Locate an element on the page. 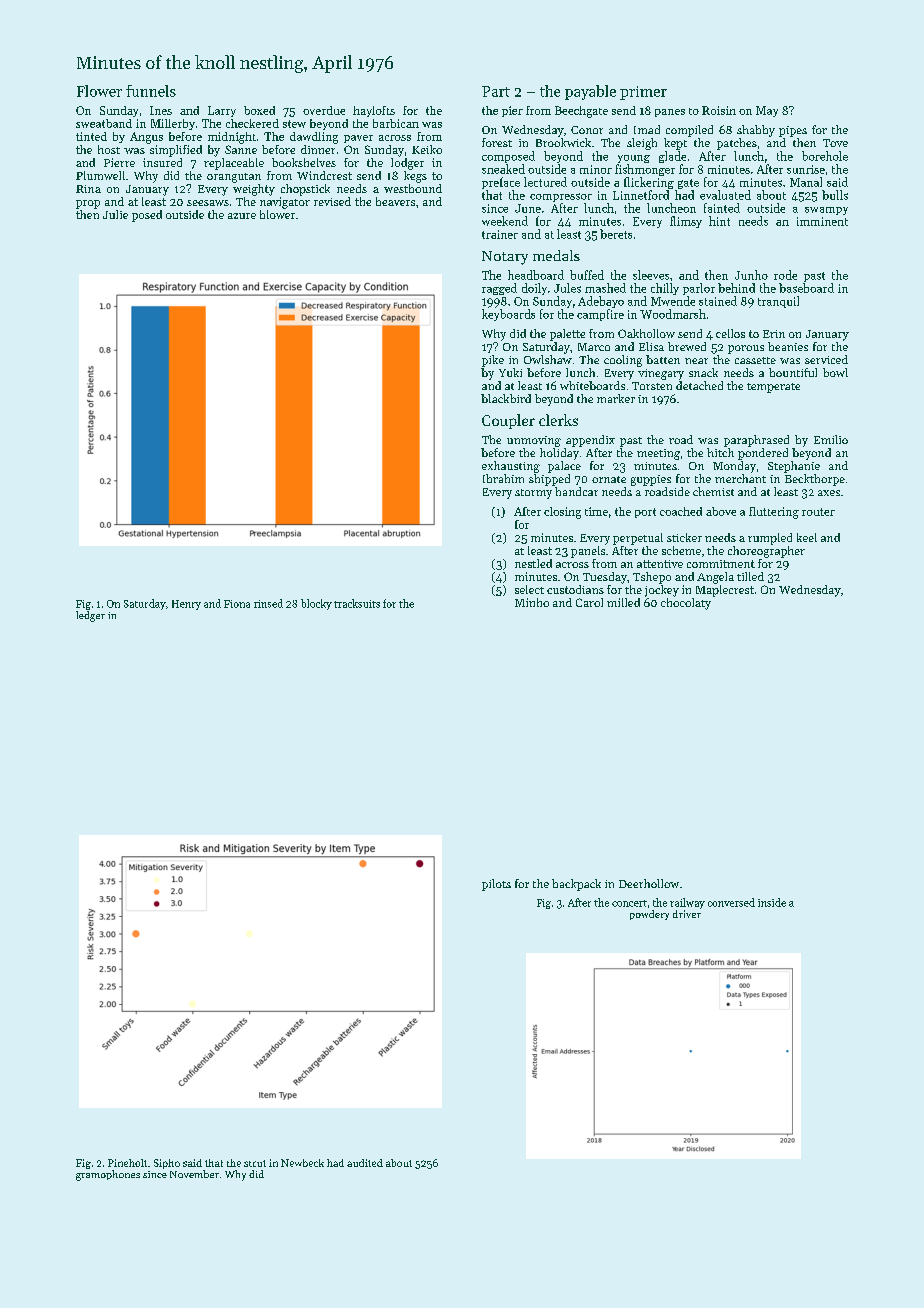 The height and width of the document is (1308, 924). rode is located at coordinates (785, 275).
